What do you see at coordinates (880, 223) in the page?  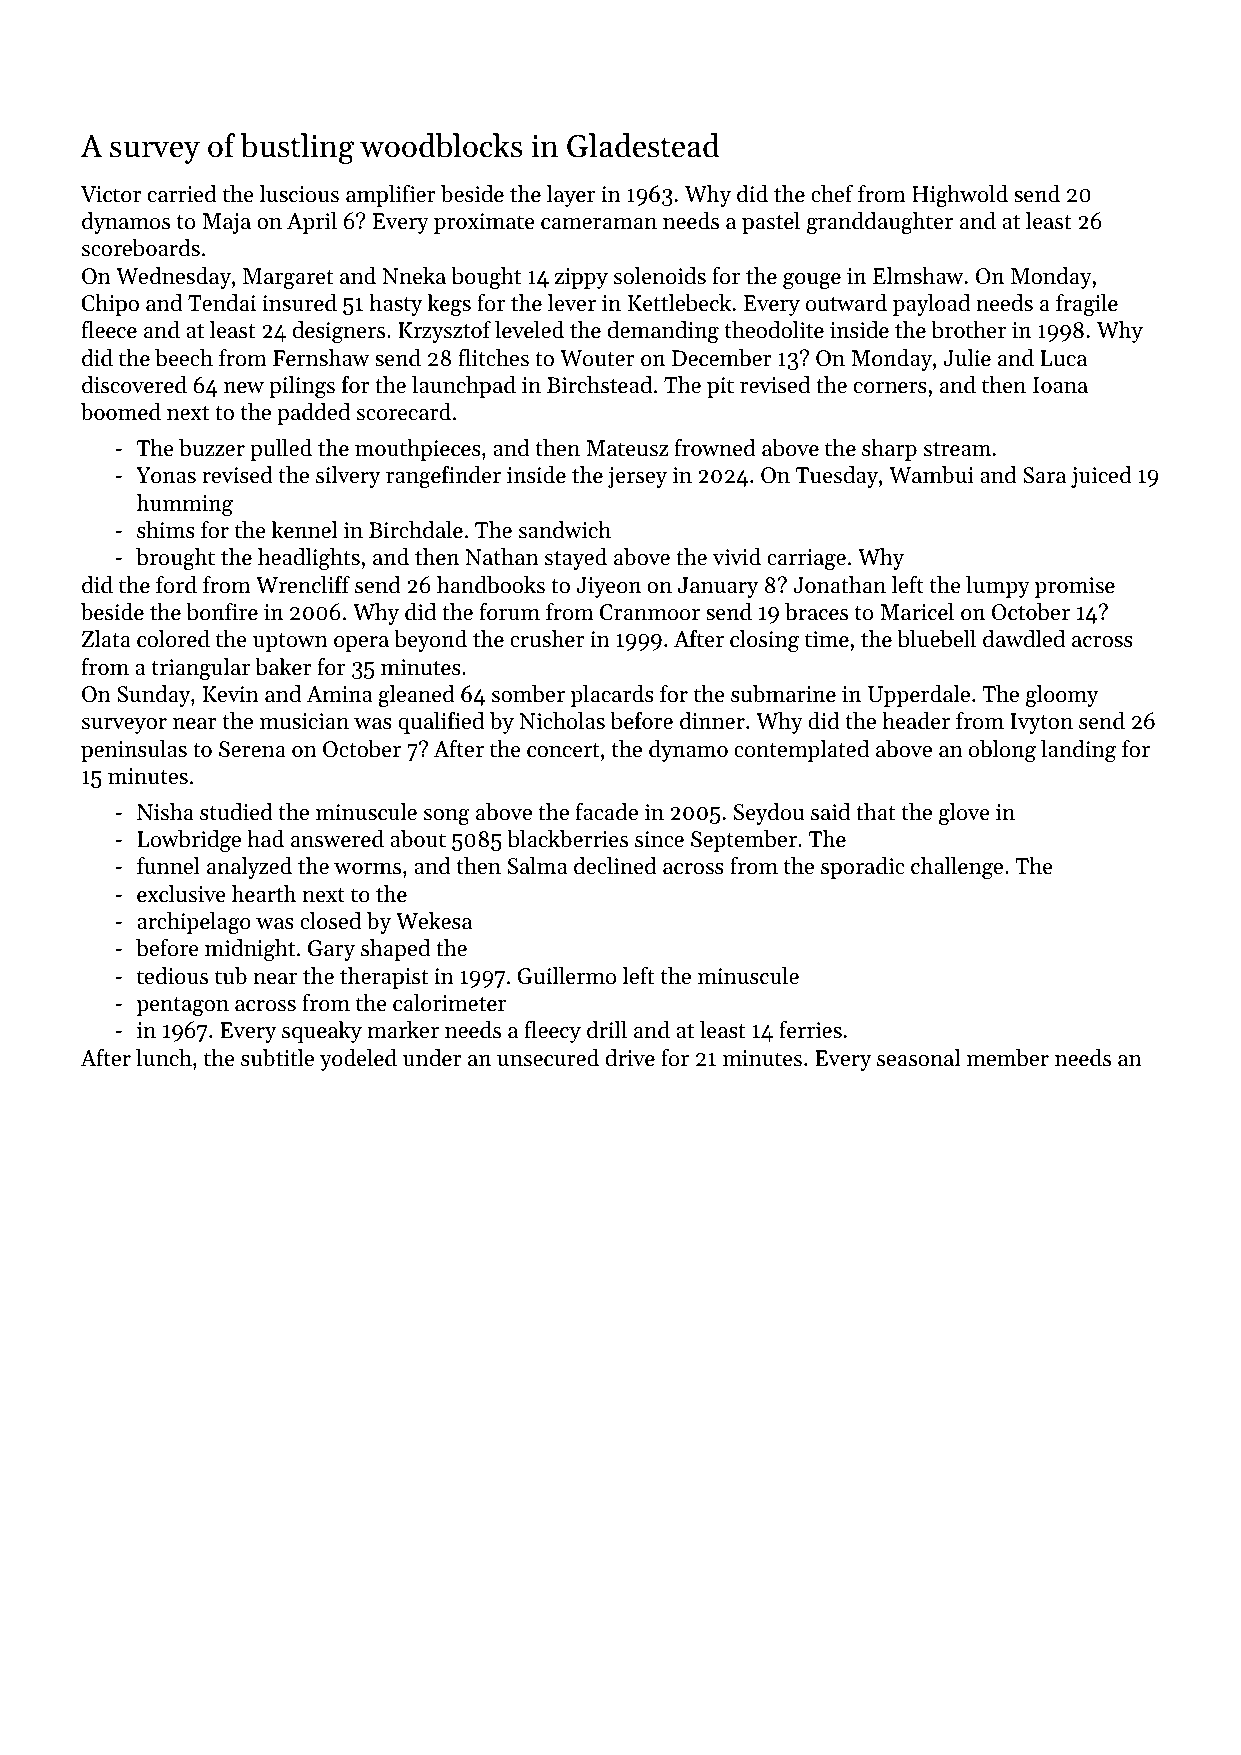 I see `granddaughter` at bounding box center [880, 223].
